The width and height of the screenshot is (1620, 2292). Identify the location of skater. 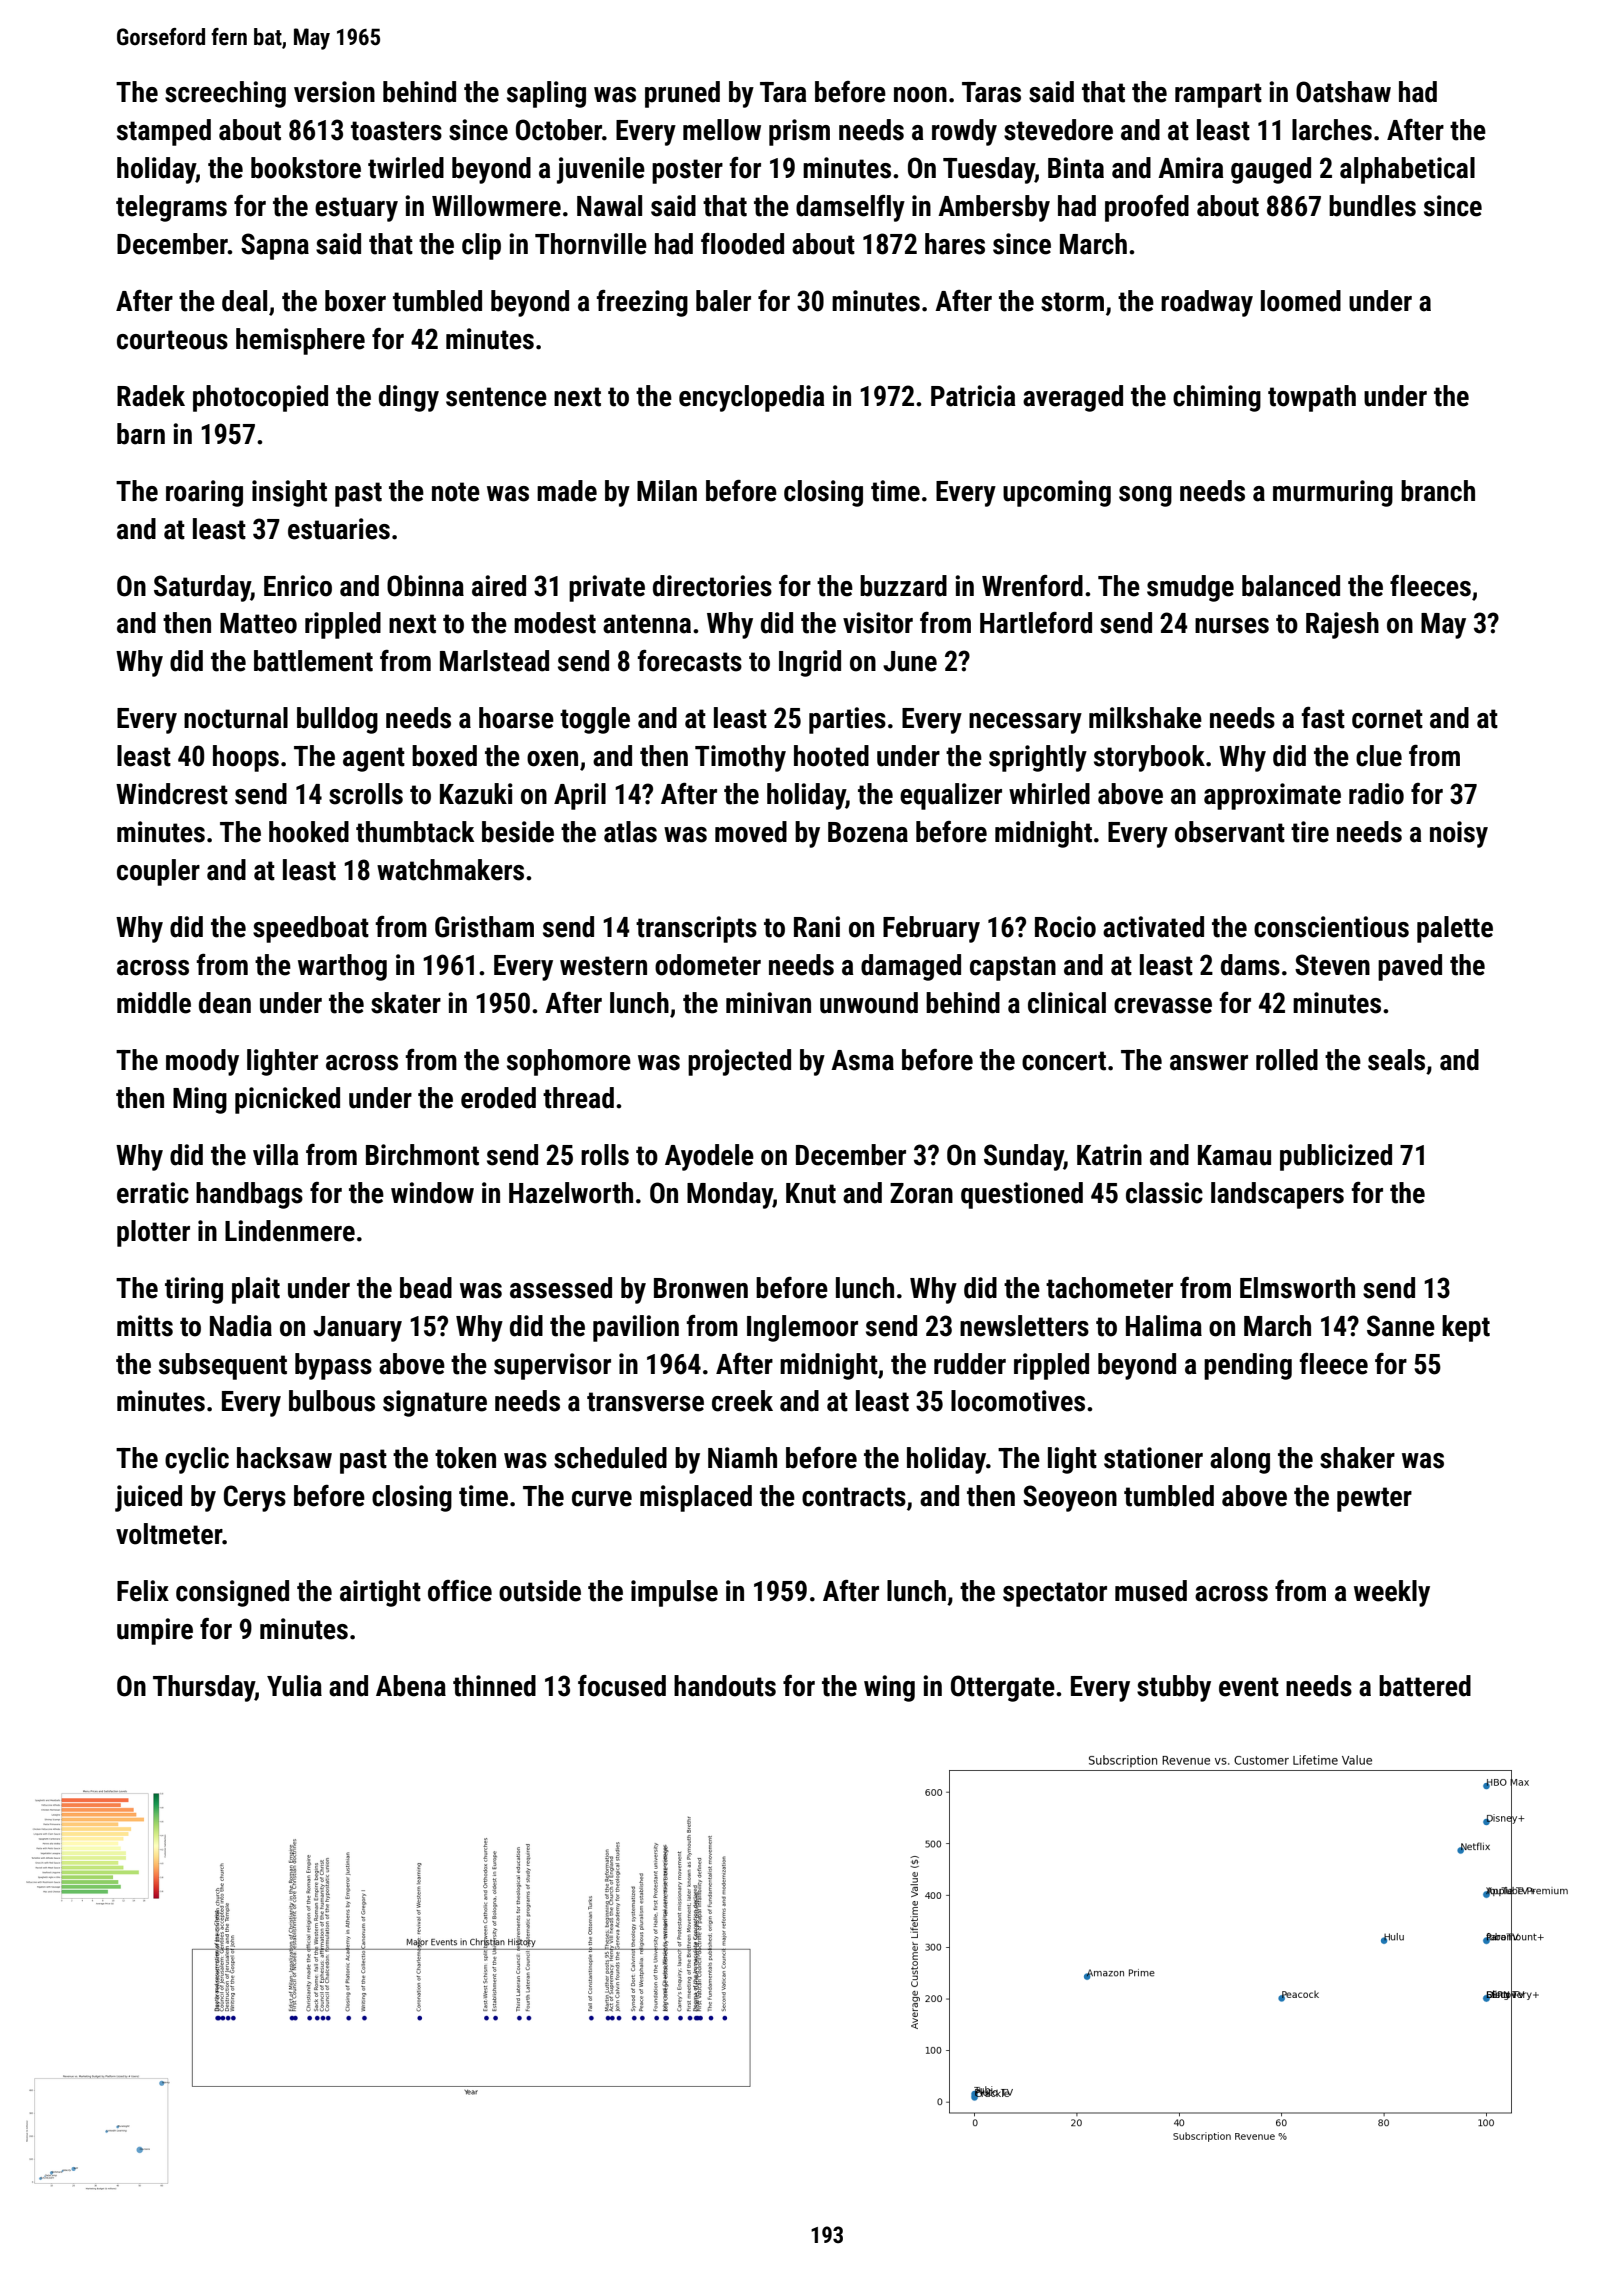
(406, 1003).
